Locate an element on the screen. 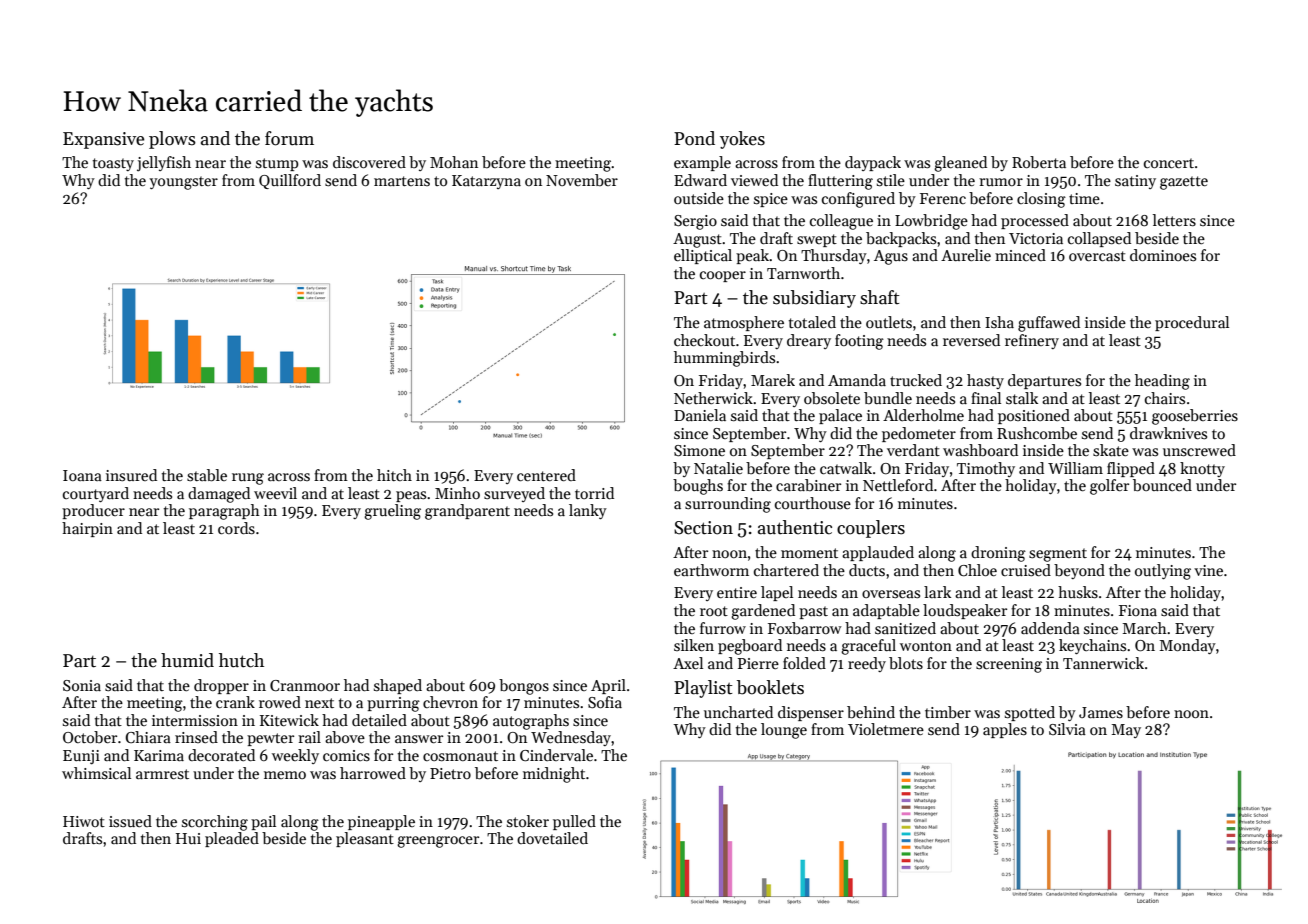  cords is located at coordinates (236, 528).
